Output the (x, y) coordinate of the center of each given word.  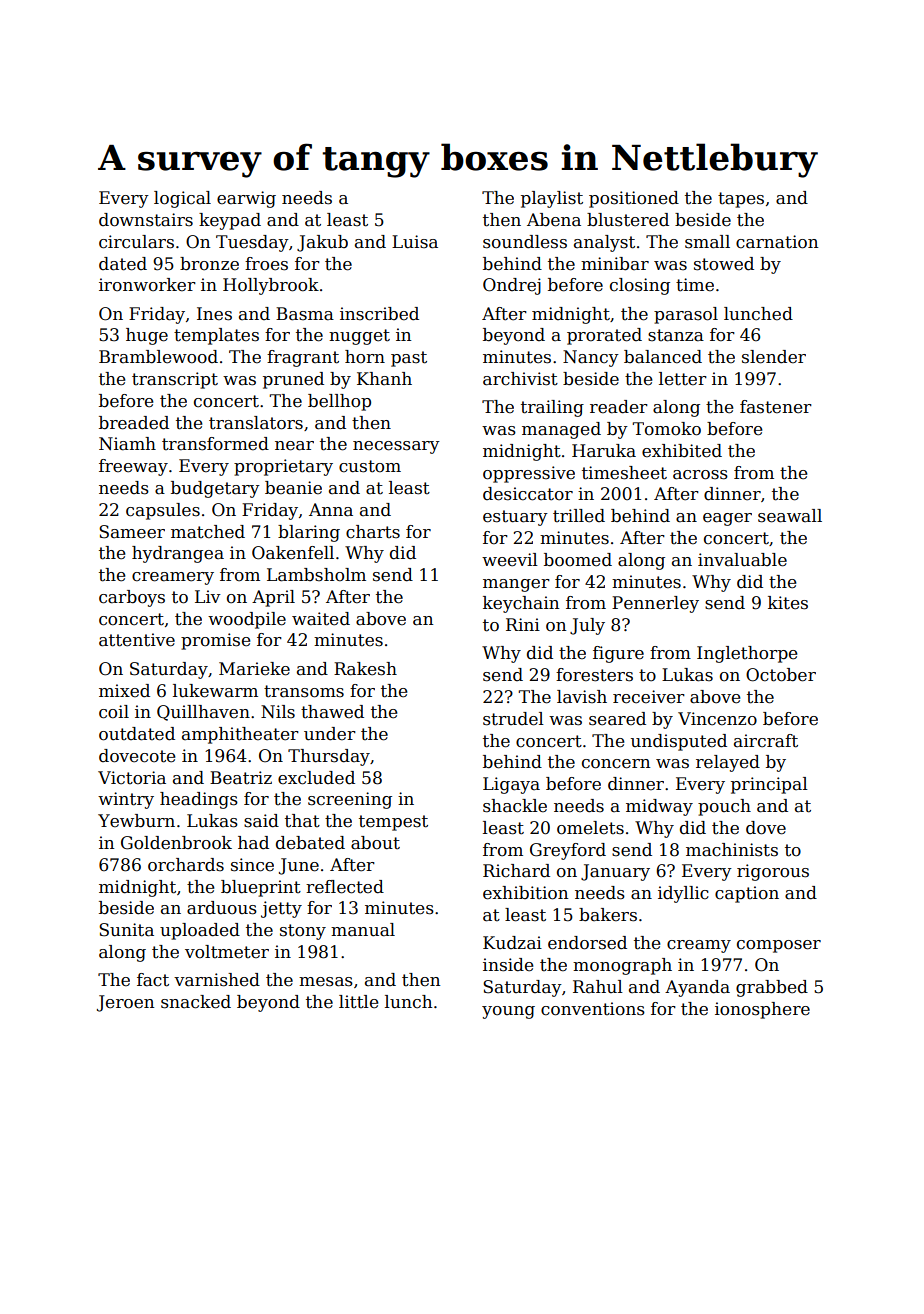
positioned (634, 199)
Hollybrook (271, 286)
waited (321, 619)
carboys (132, 598)
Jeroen (125, 1003)
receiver (649, 697)
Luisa (415, 242)
